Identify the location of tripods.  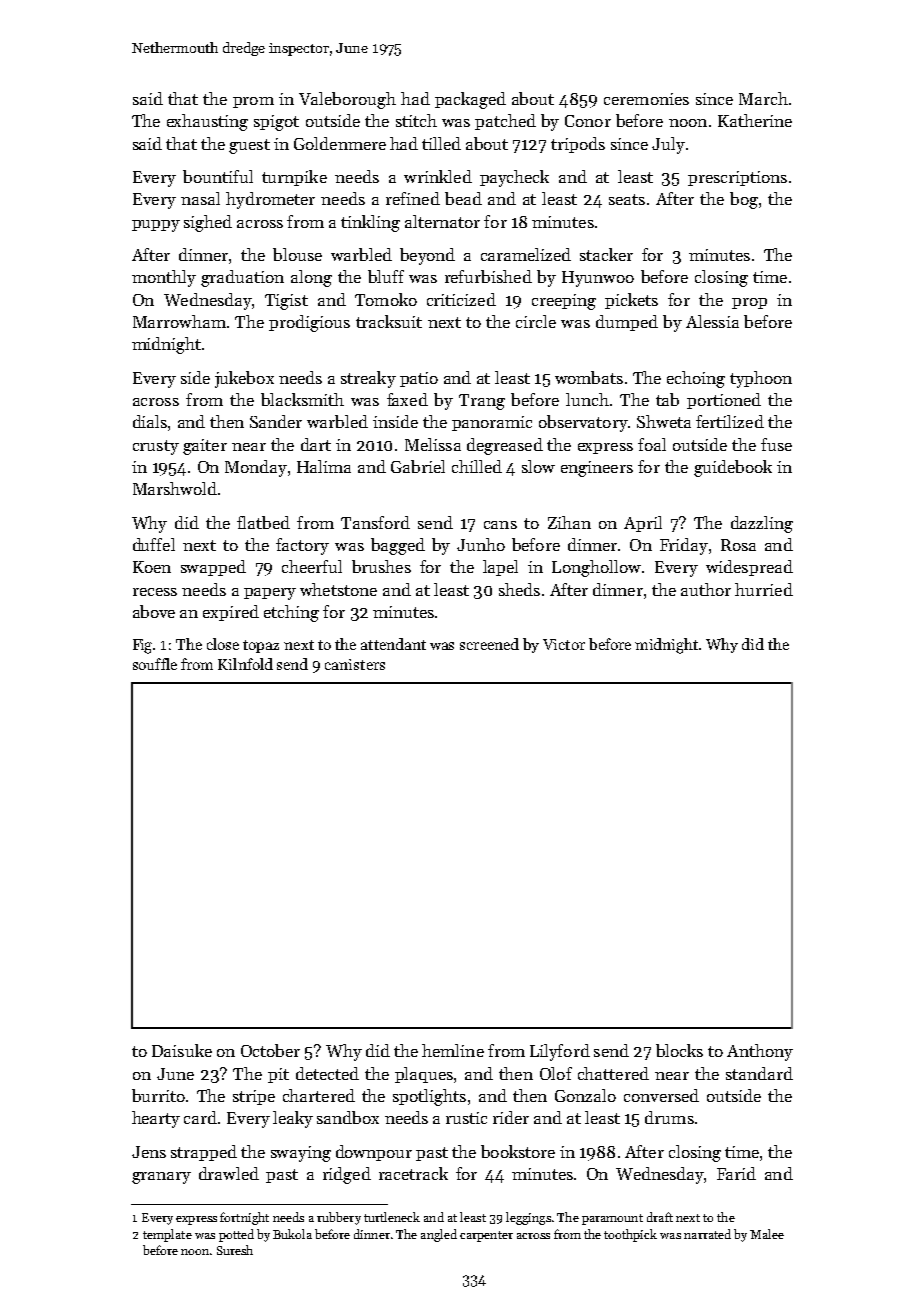
(578, 145).
